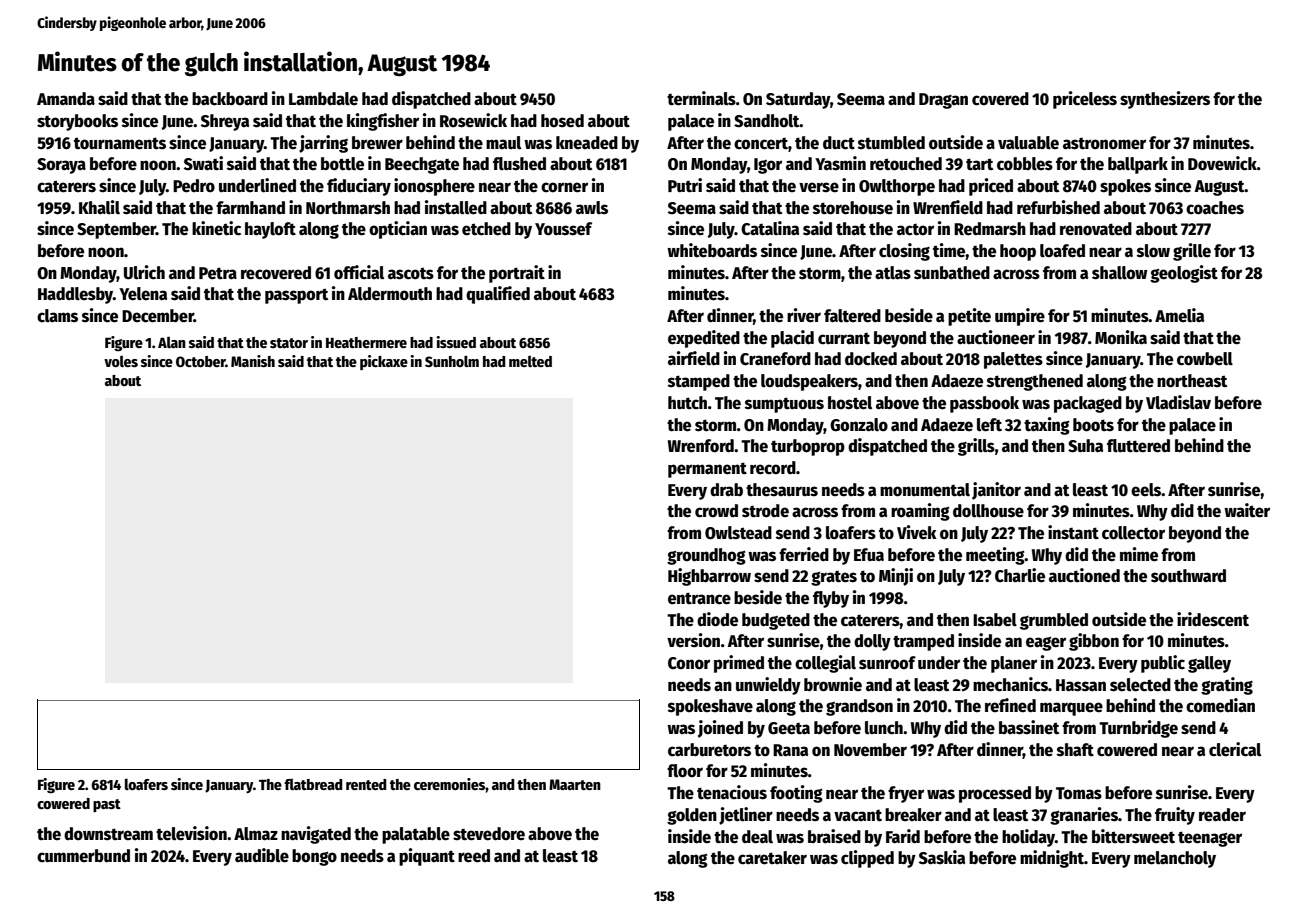 The height and width of the screenshot is (924, 1308). I want to click on whiteboards, so click(712, 250).
